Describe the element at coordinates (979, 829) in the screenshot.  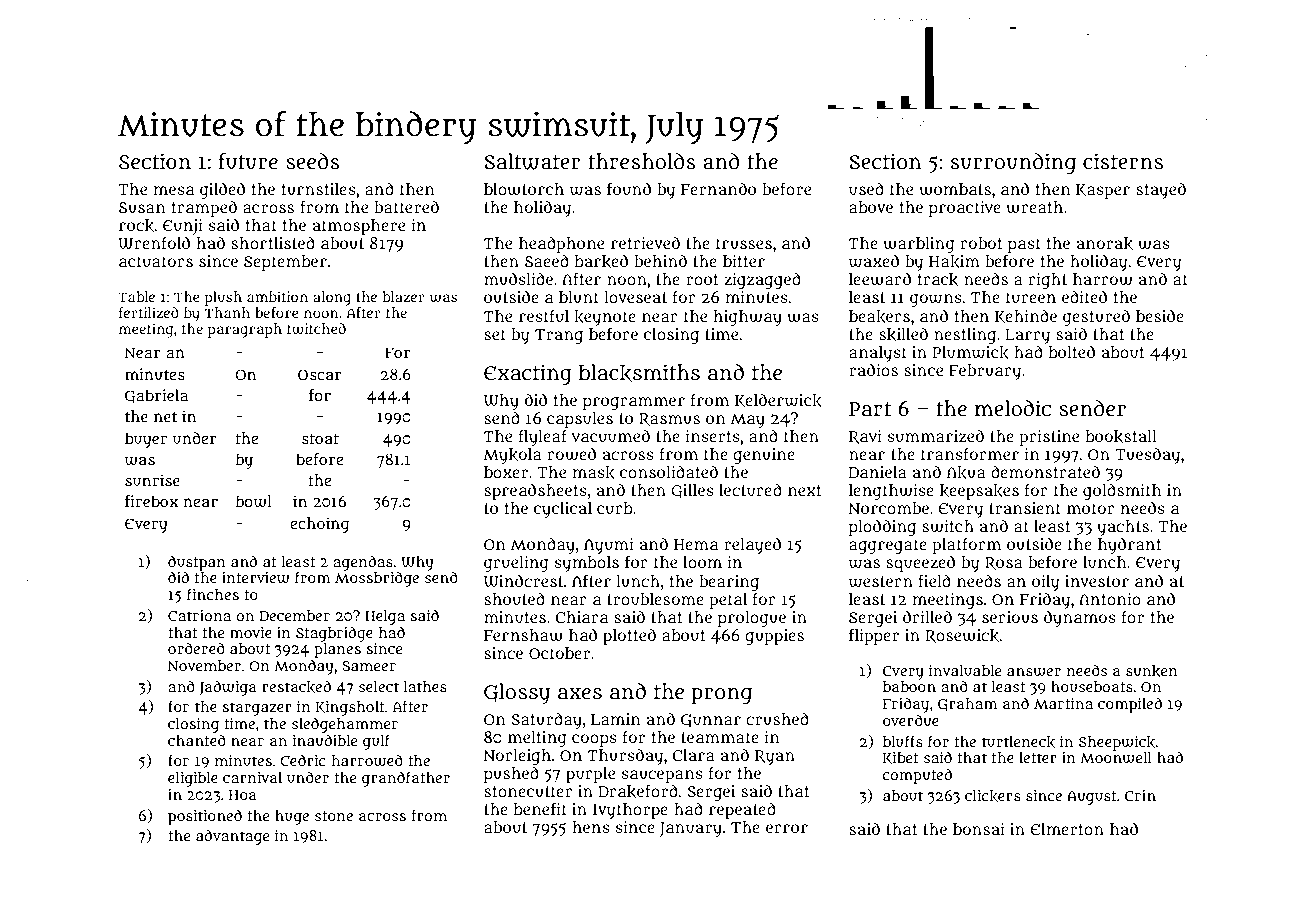
I see `bonsai` at that location.
